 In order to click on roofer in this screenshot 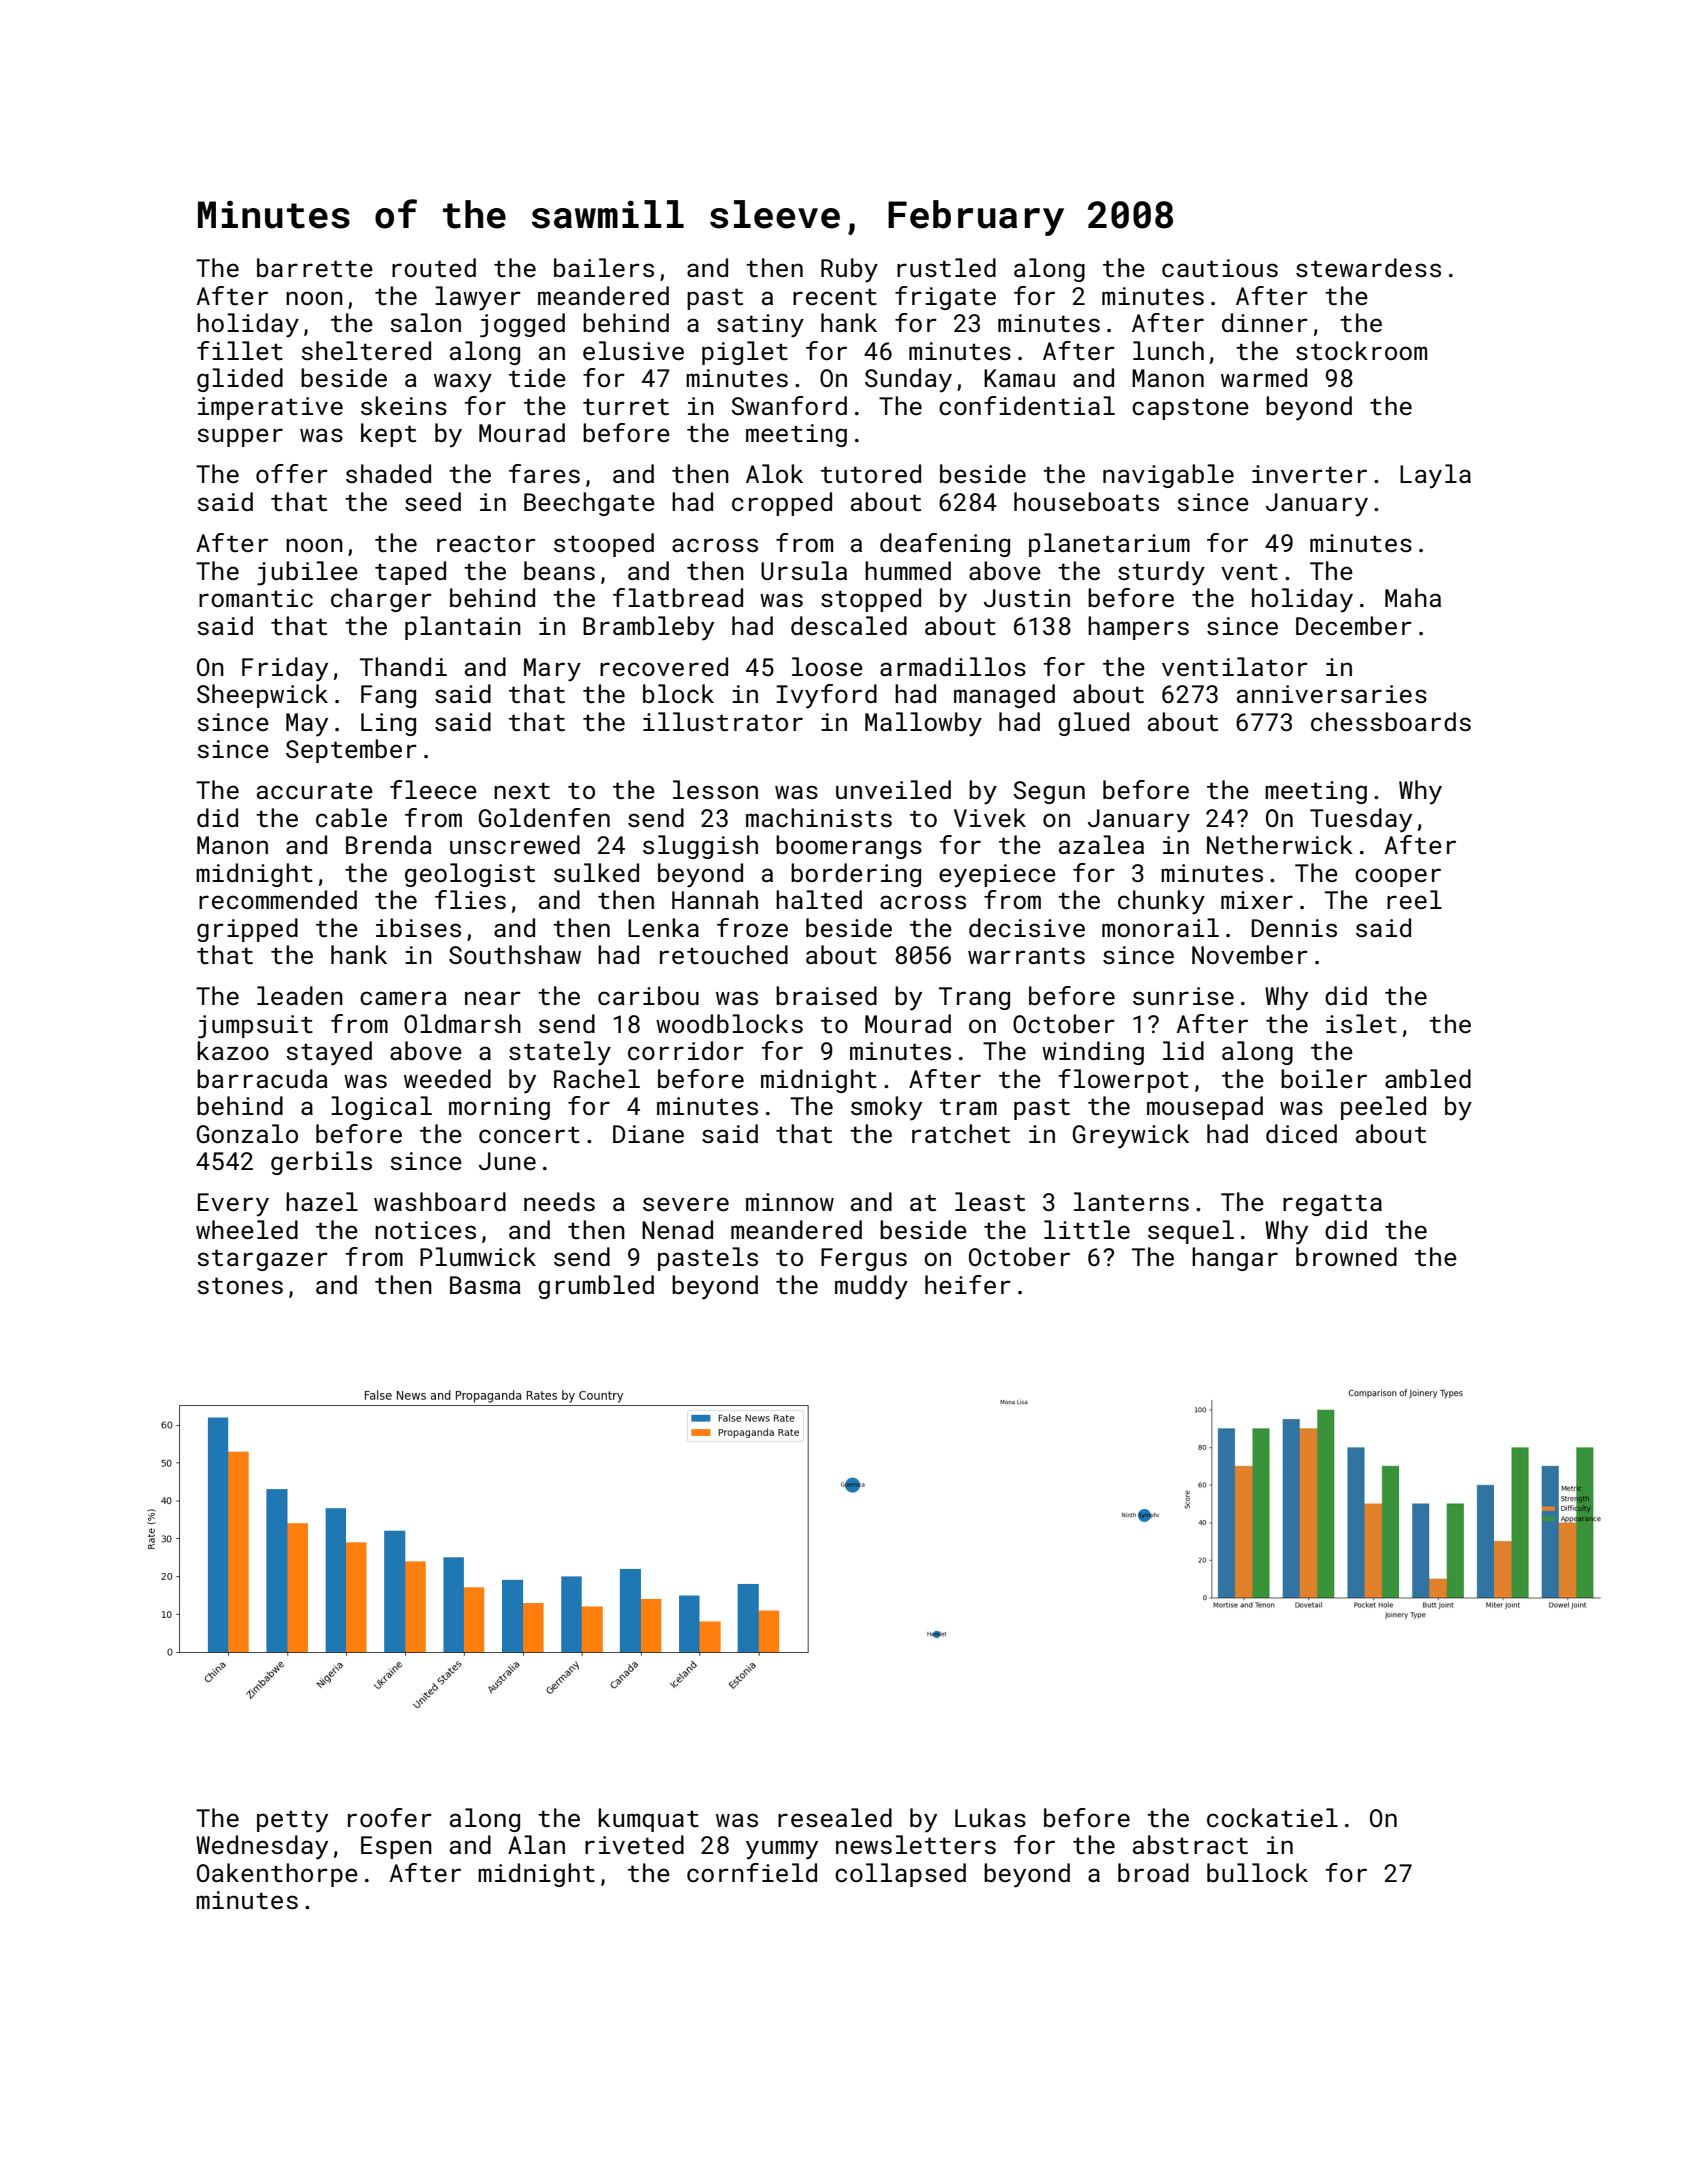, I will do `click(390, 1817)`.
